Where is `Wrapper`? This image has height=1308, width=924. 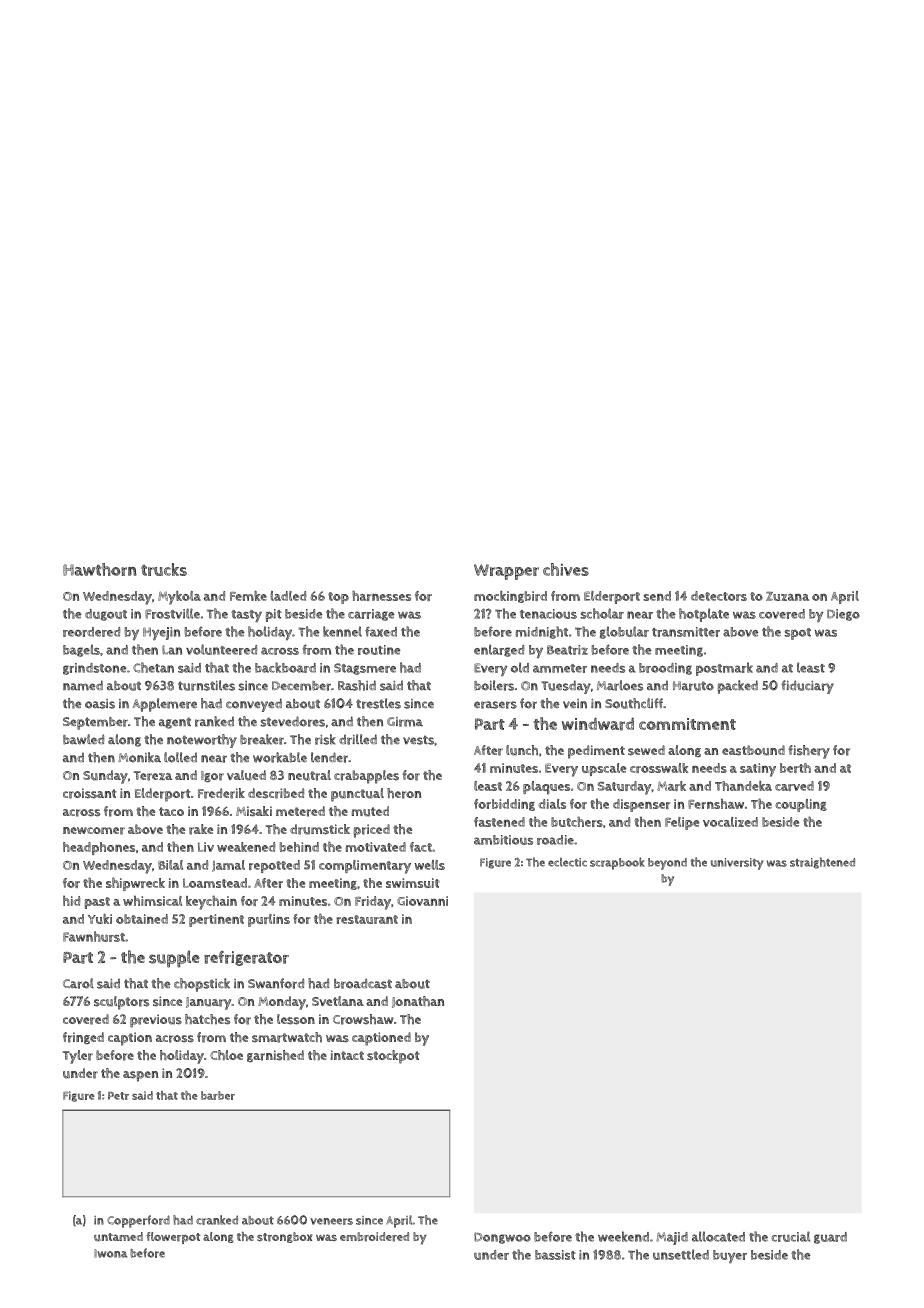
Wrapper is located at coordinates (506, 572).
